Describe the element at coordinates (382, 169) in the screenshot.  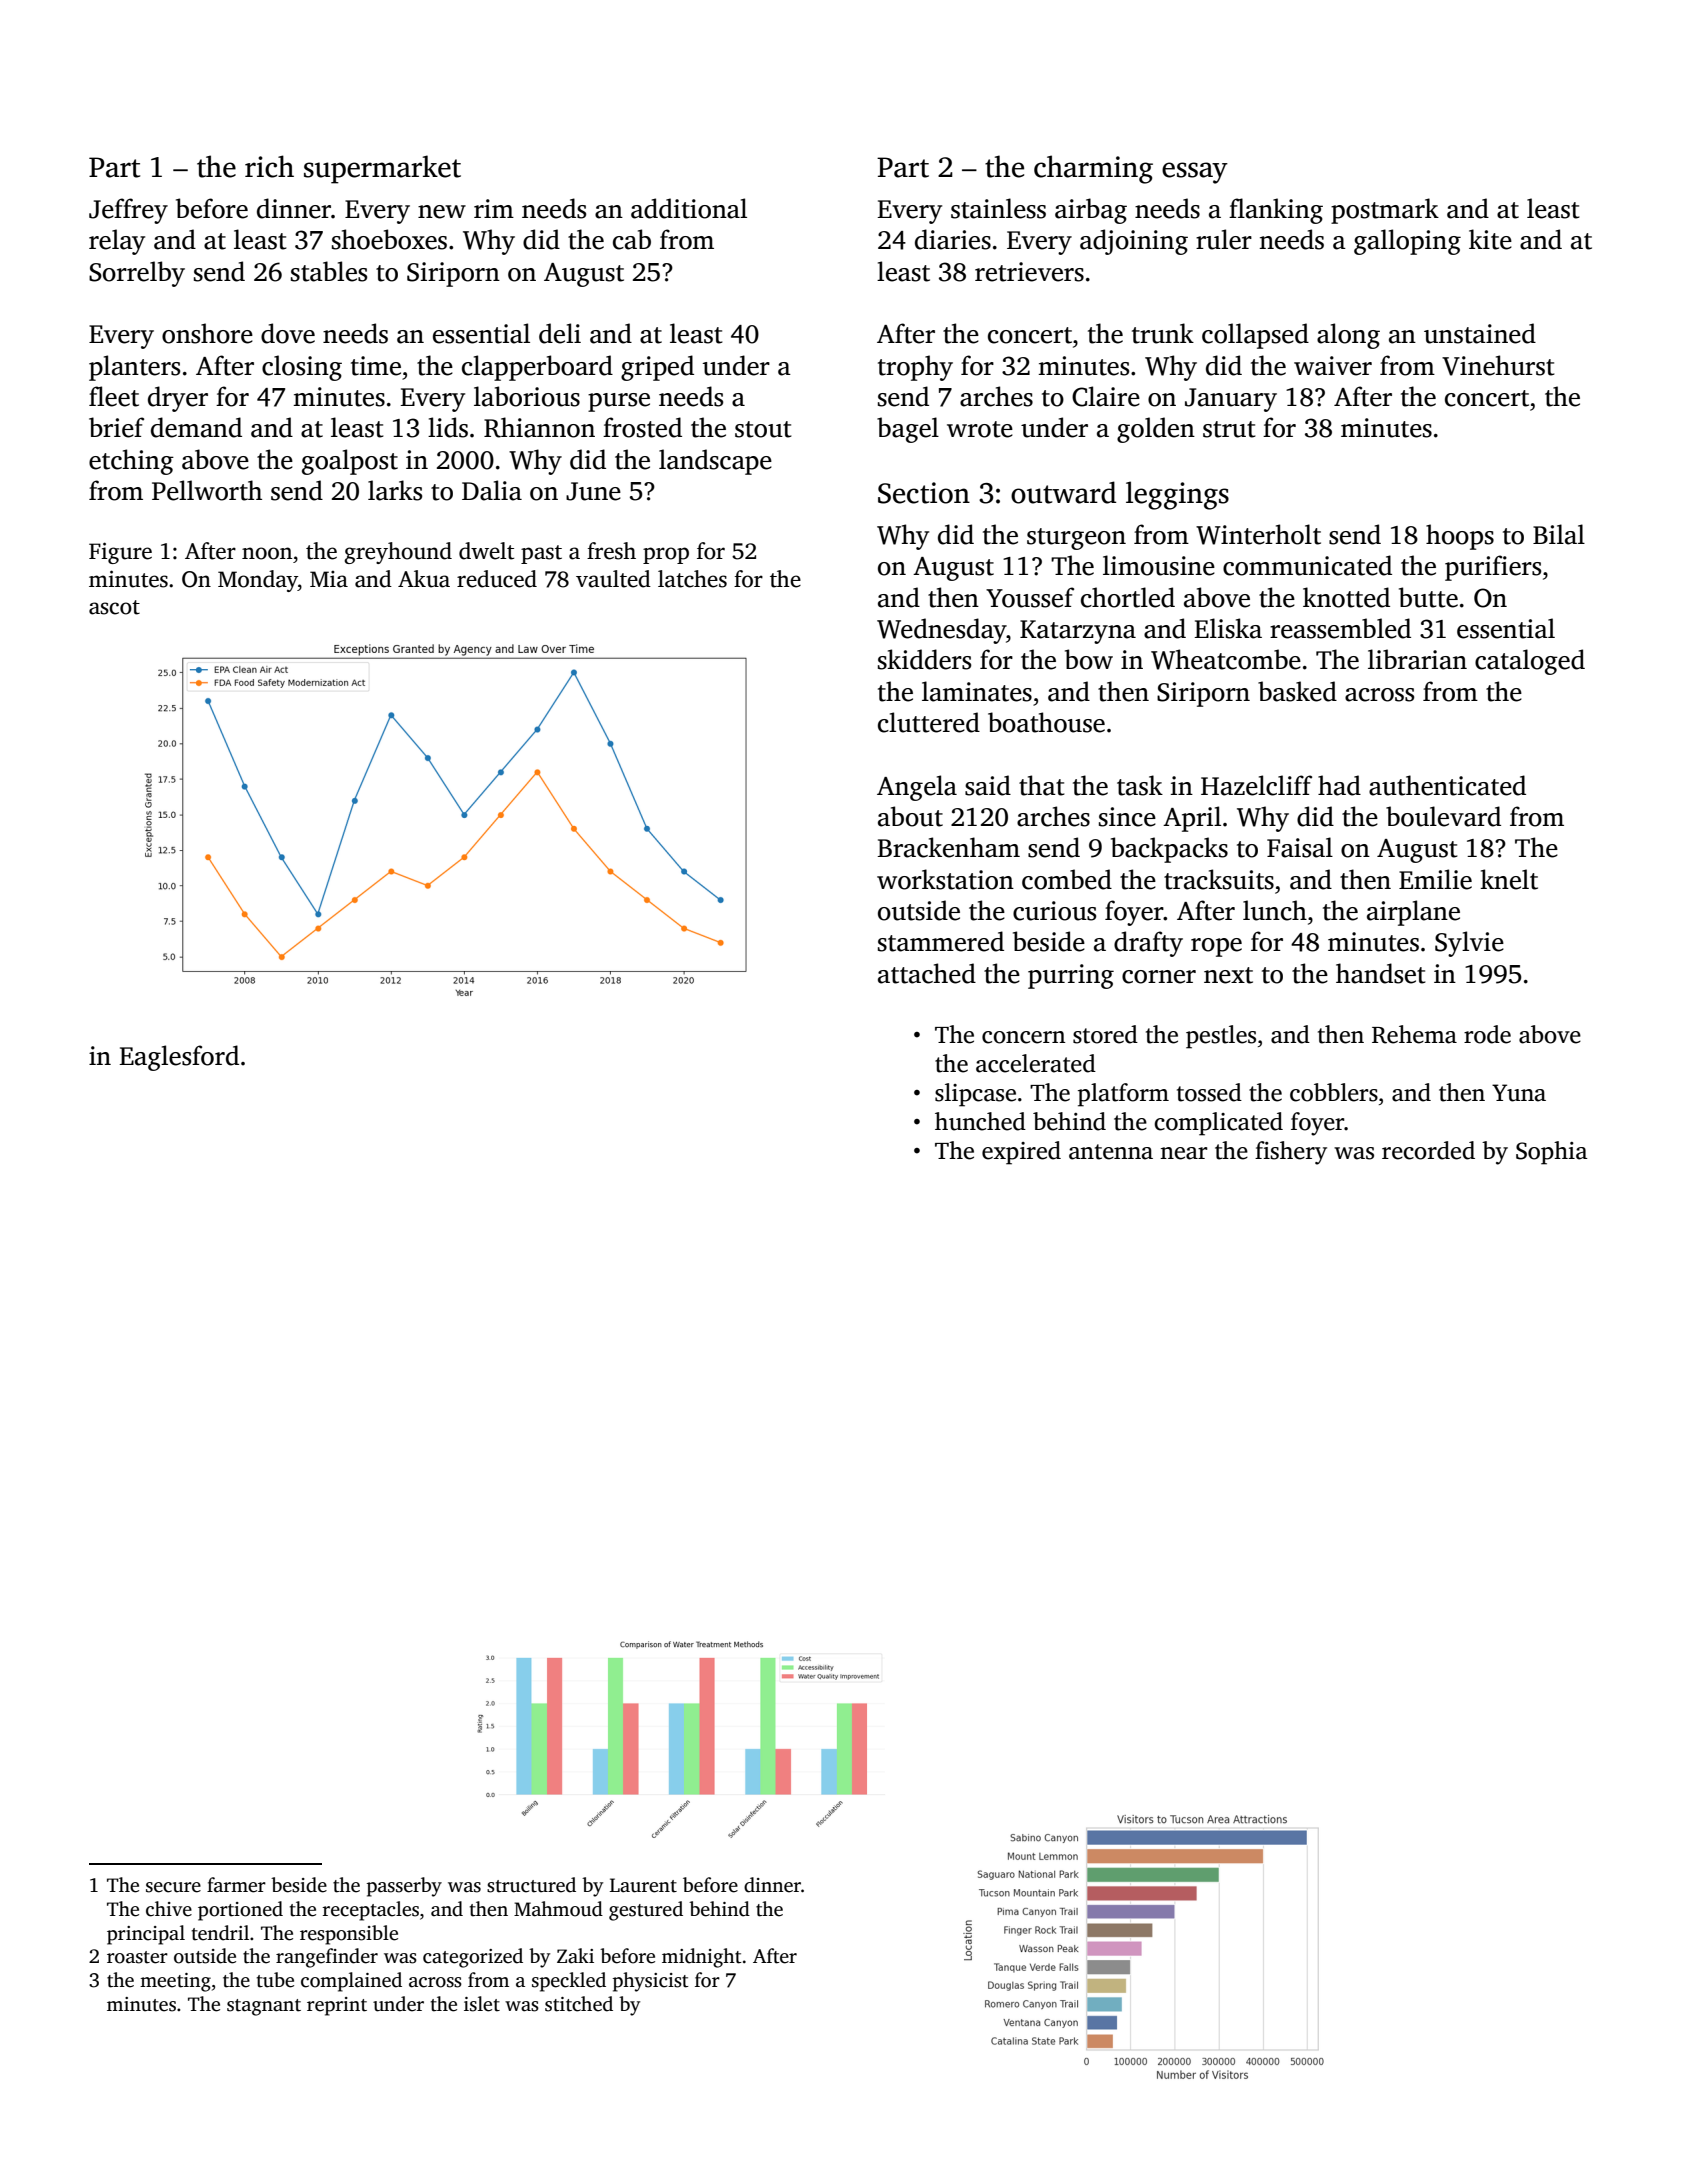
I see `supermarket` at that location.
